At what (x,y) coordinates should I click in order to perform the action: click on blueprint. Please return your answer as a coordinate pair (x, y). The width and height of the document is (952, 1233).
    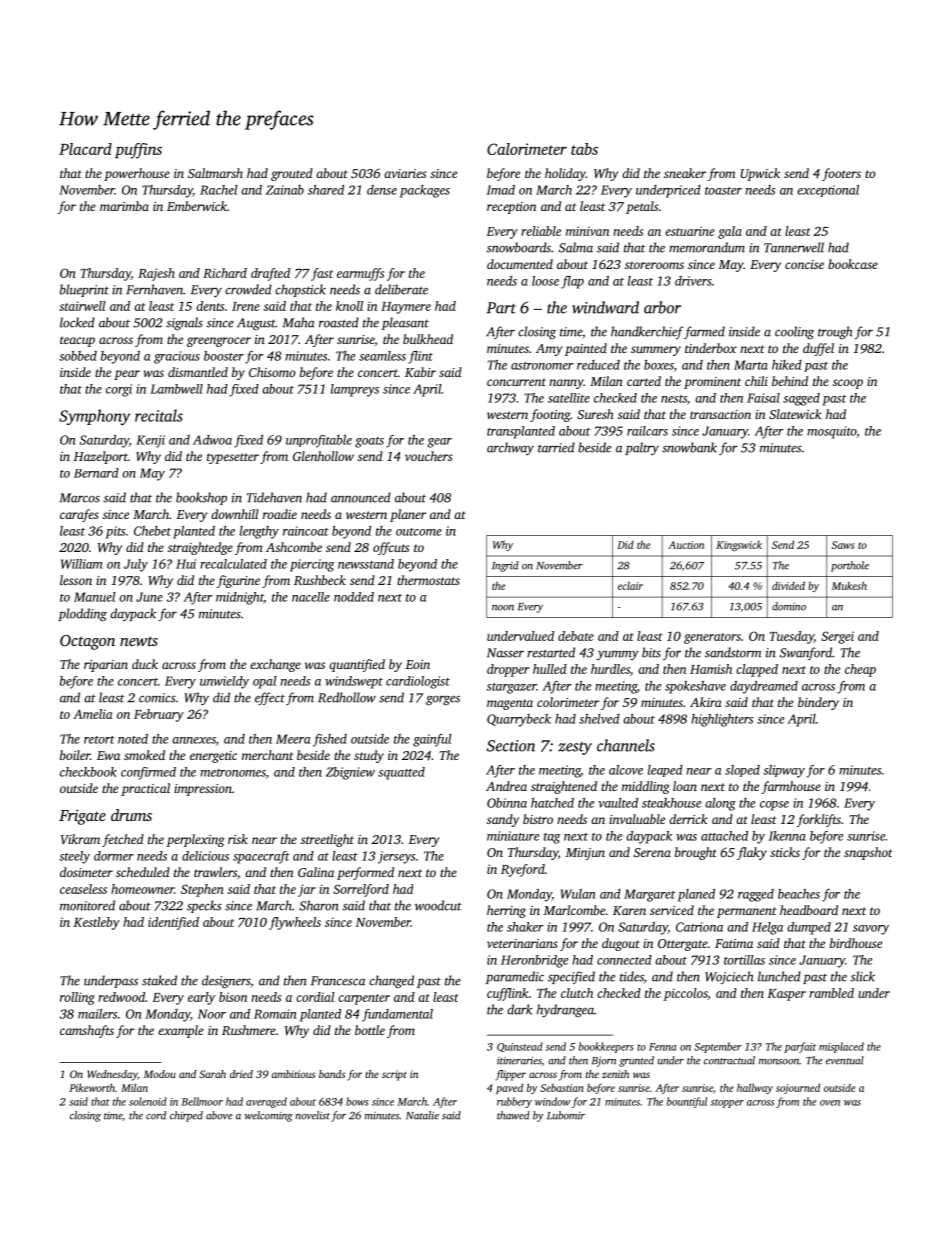
    Looking at the image, I should click on (84, 290).
